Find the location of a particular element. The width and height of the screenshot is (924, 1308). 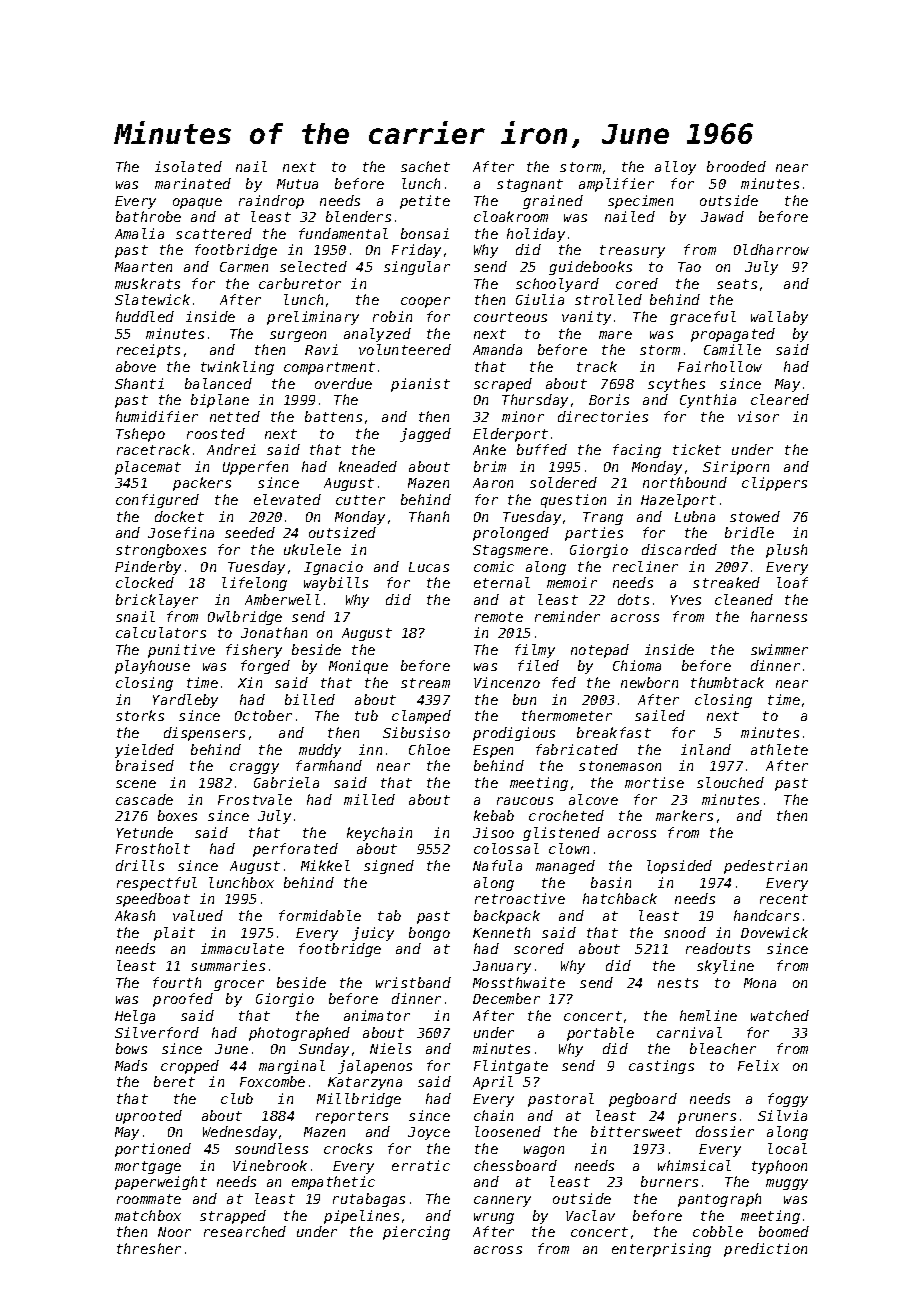

Amberwell is located at coordinates (282, 599).
